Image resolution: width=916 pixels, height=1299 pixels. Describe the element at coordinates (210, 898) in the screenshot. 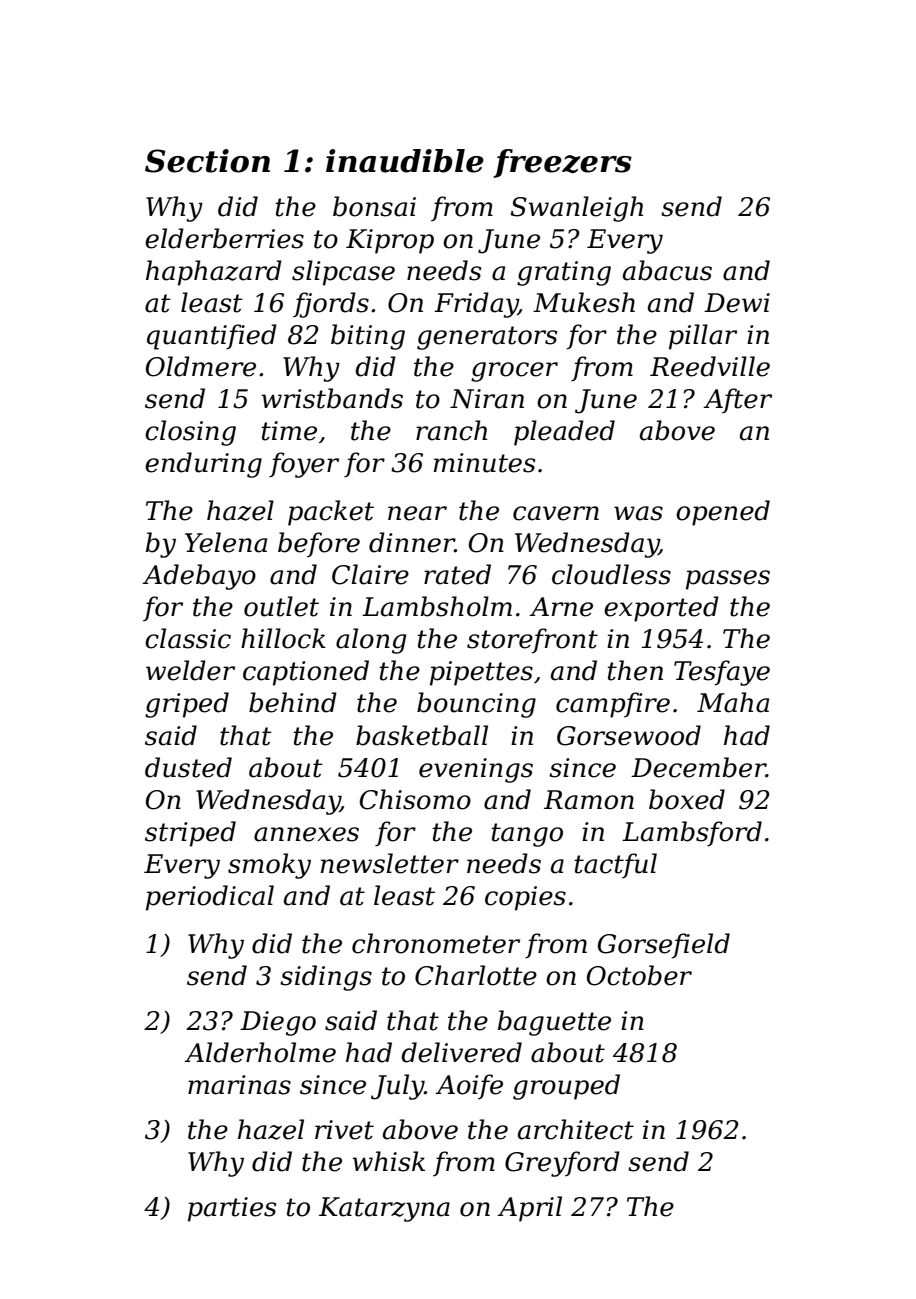

I see `periodical` at that location.
